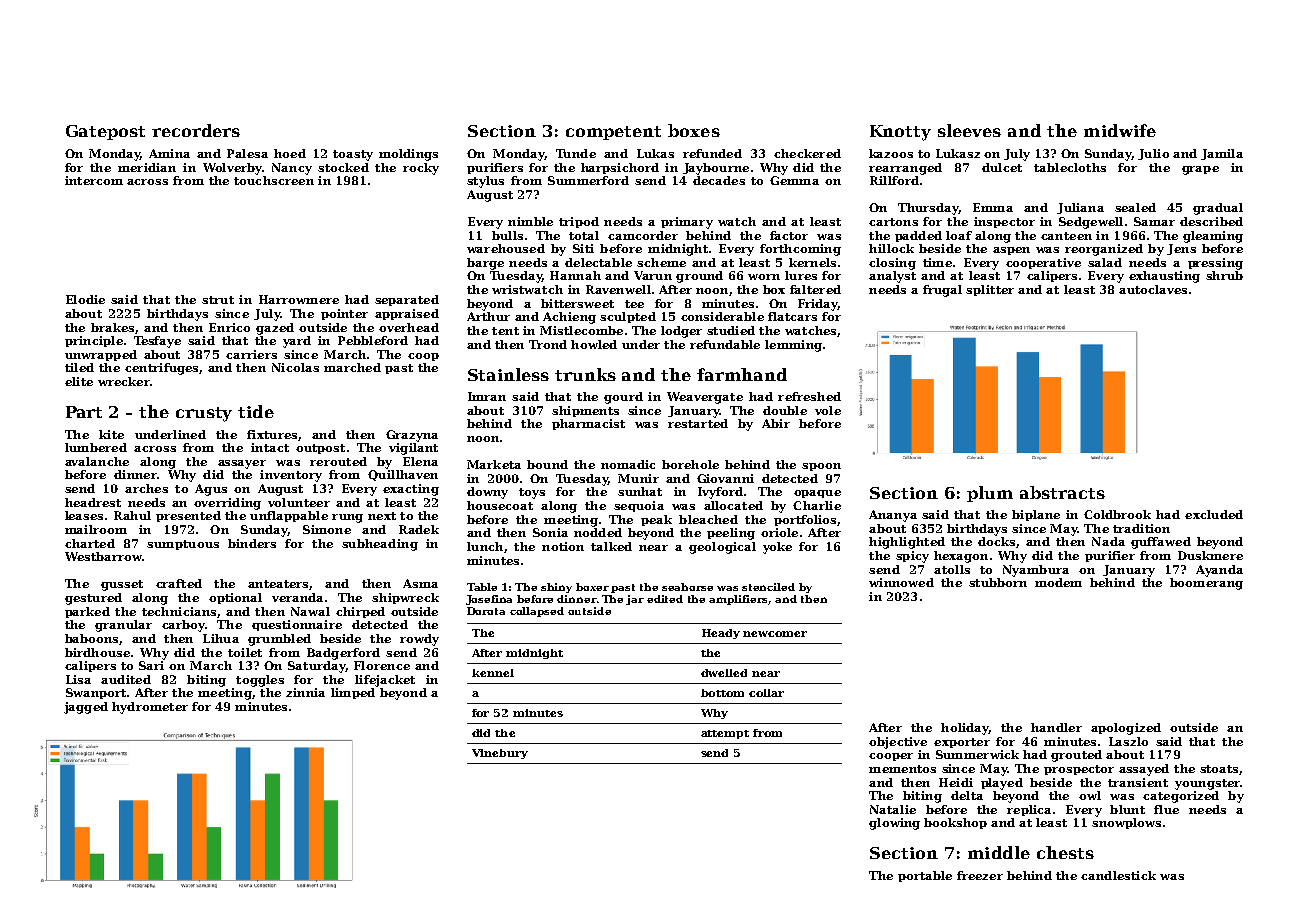  What do you see at coordinates (105, 132) in the image?
I see `Gatepost` at bounding box center [105, 132].
